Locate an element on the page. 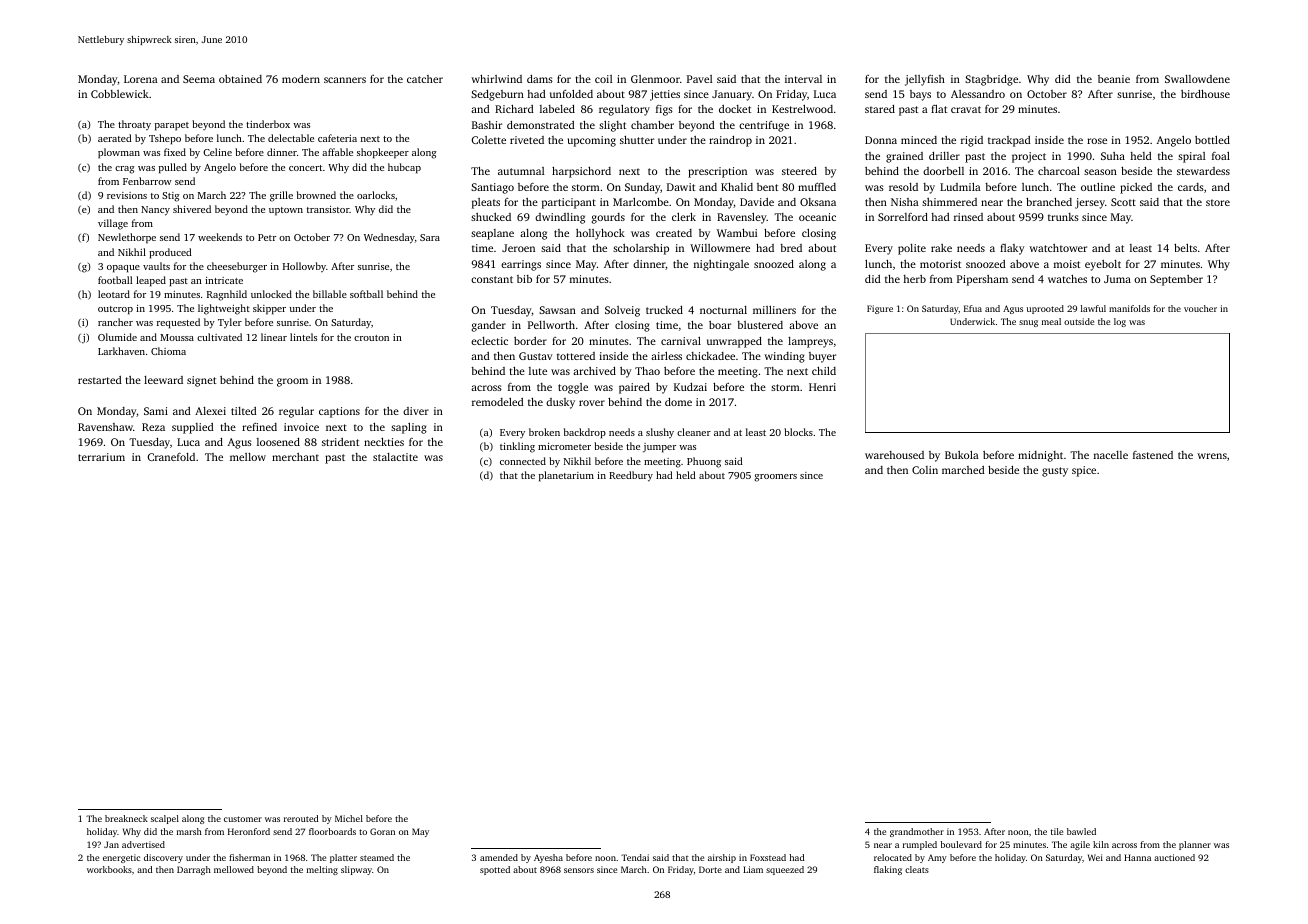 The width and height of the image is (1308, 924). outcrop is located at coordinates (115, 310).
